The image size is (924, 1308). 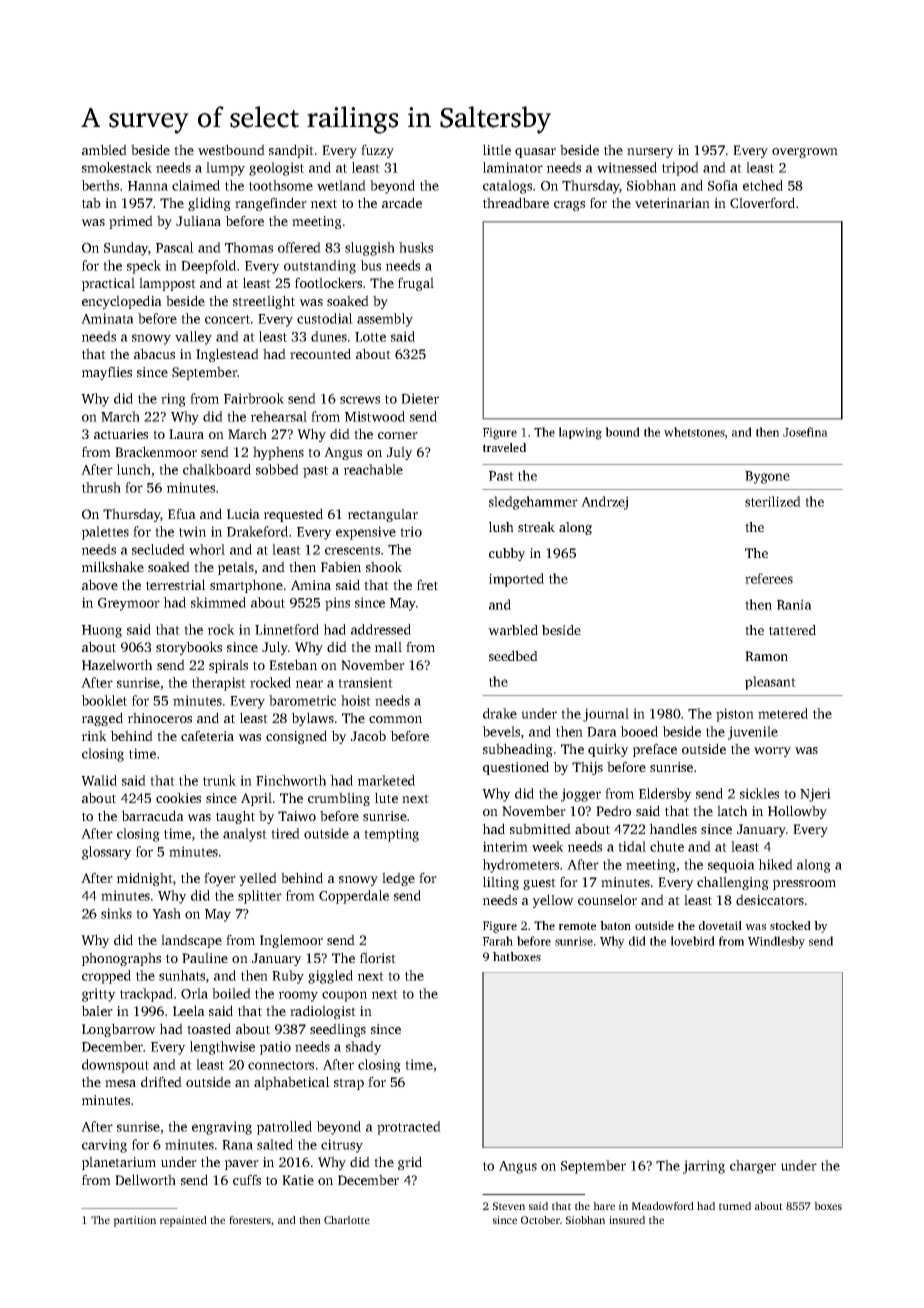 What do you see at coordinates (100, 584) in the screenshot?
I see `above` at bounding box center [100, 584].
